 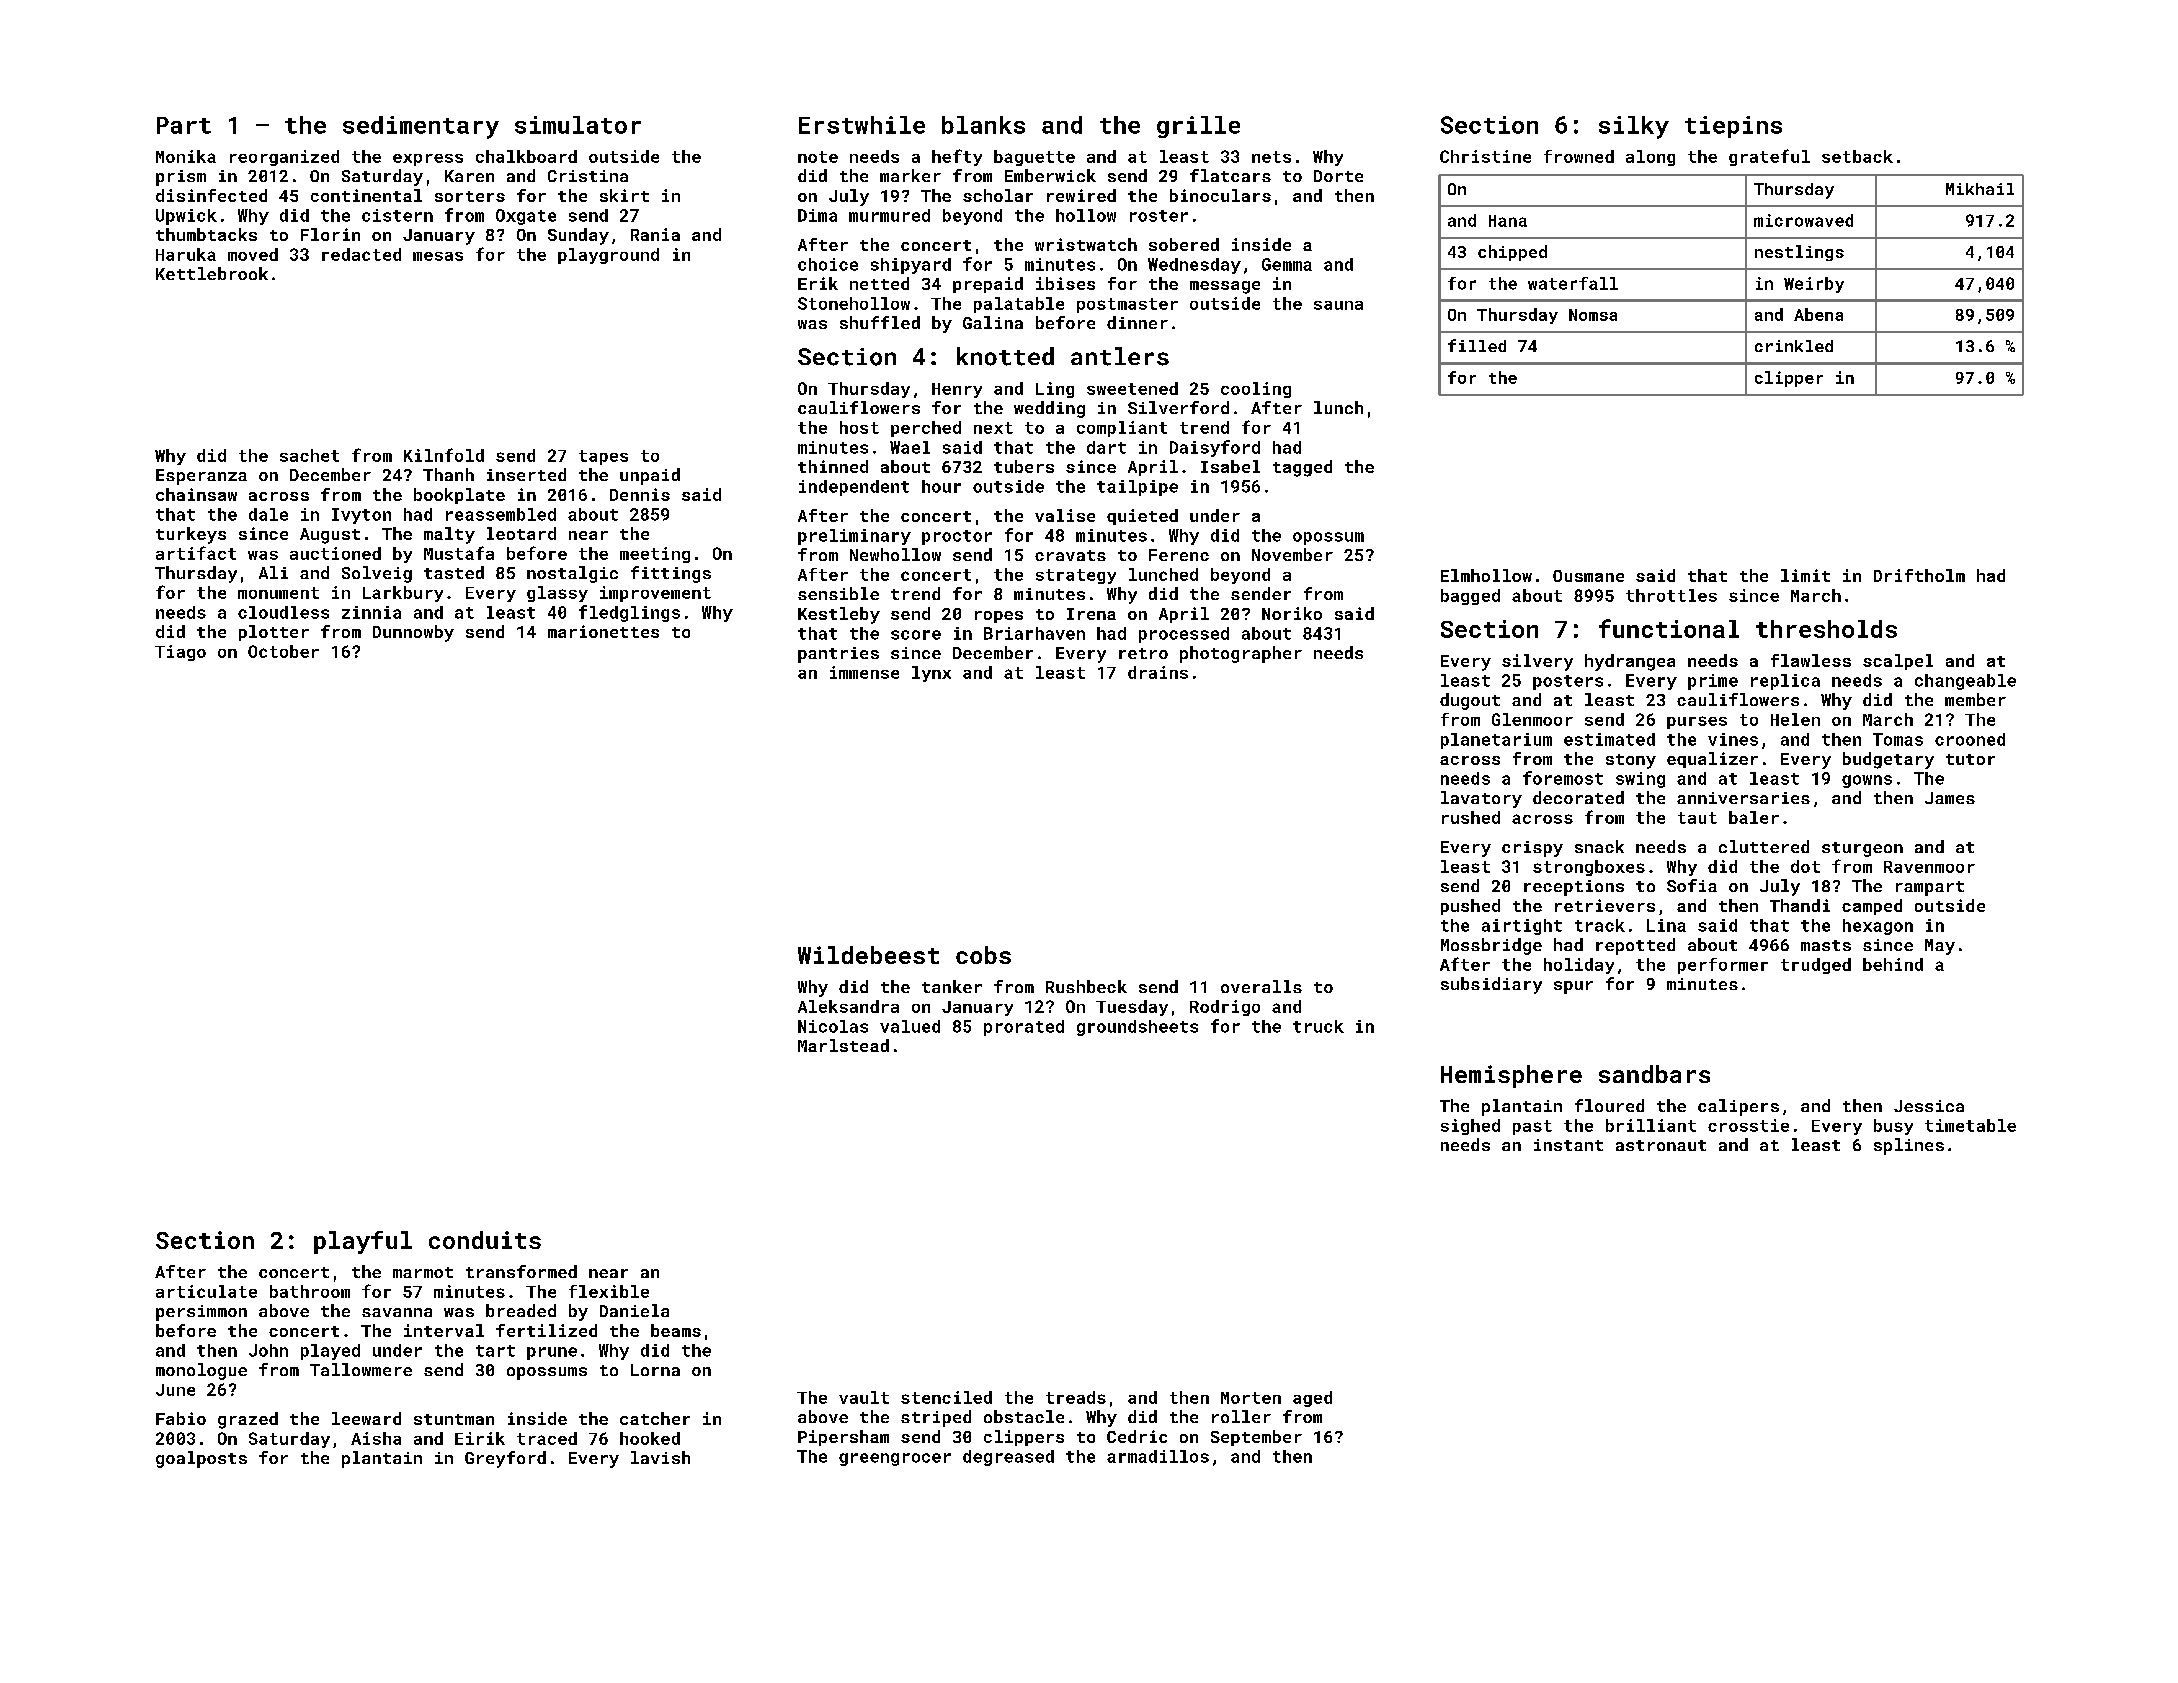 I want to click on tiepins, so click(x=1733, y=127).
